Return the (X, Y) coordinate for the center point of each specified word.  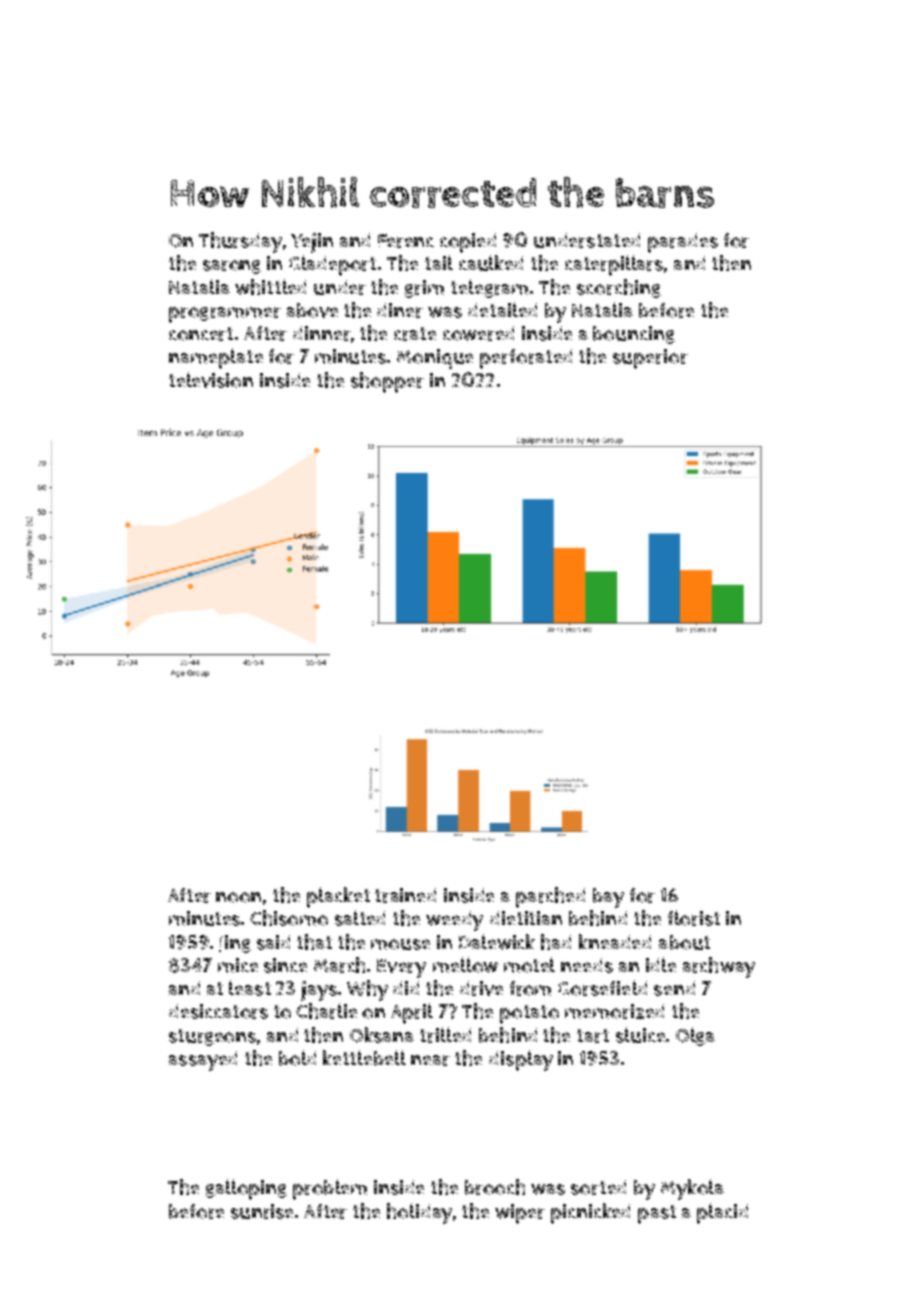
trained (405, 895)
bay (608, 898)
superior (650, 359)
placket (338, 897)
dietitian (526, 918)
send (674, 988)
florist (694, 918)
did (406, 988)
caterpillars (614, 265)
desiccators (218, 1011)
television (211, 380)
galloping (246, 1189)
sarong (232, 267)
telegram (489, 288)
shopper (387, 382)
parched (550, 897)
